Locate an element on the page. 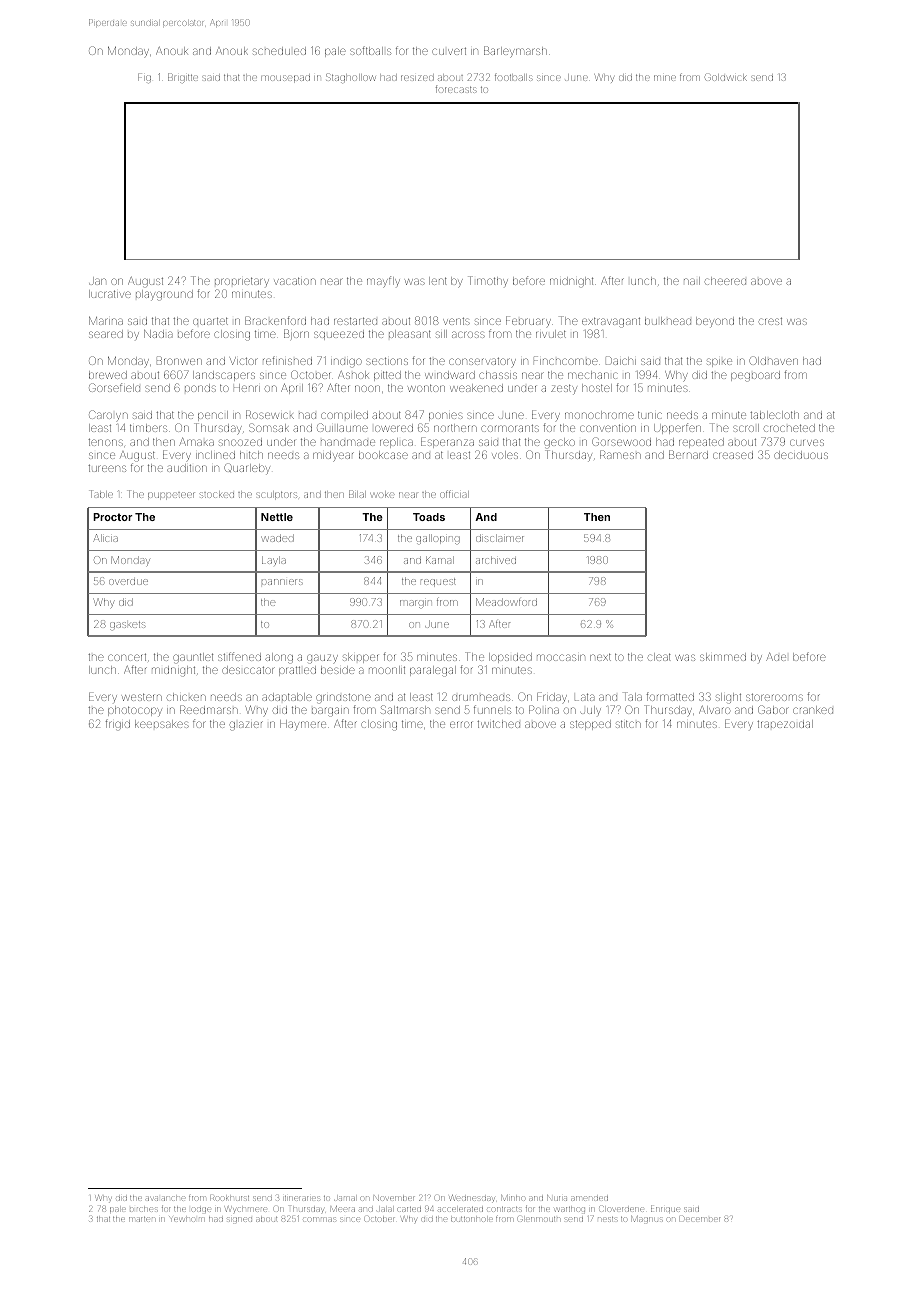 Image resolution: width=924 pixels, height=1308 pixels. stepped is located at coordinates (590, 725).
